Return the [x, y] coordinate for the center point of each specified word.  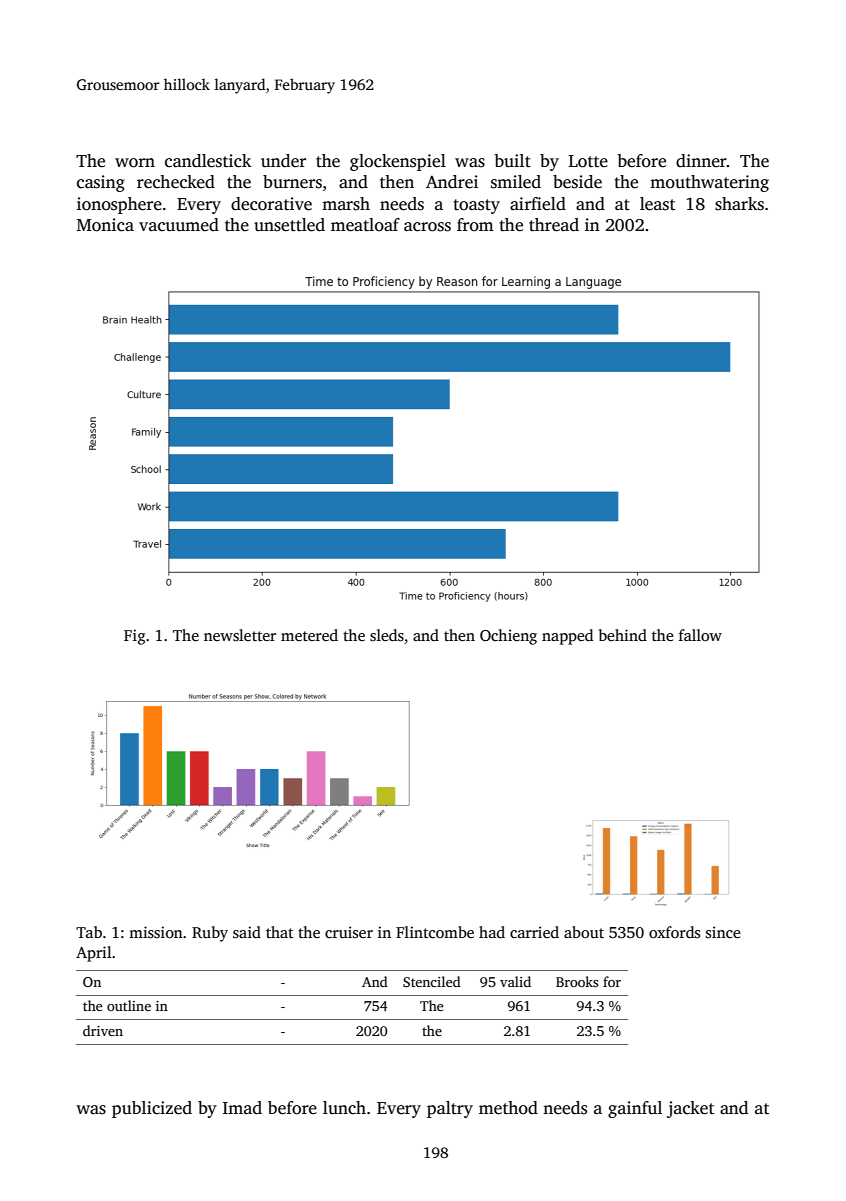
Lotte [588, 161]
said [247, 932]
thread [554, 225]
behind [623, 635]
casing [101, 183]
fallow [700, 635]
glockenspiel [398, 162]
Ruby [210, 934]
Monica [105, 225]
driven [103, 1030]
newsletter [240, 635]
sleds [387, 635]
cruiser [349, 932]
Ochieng [508, 637]
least [657, 204]
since [723, 932]
